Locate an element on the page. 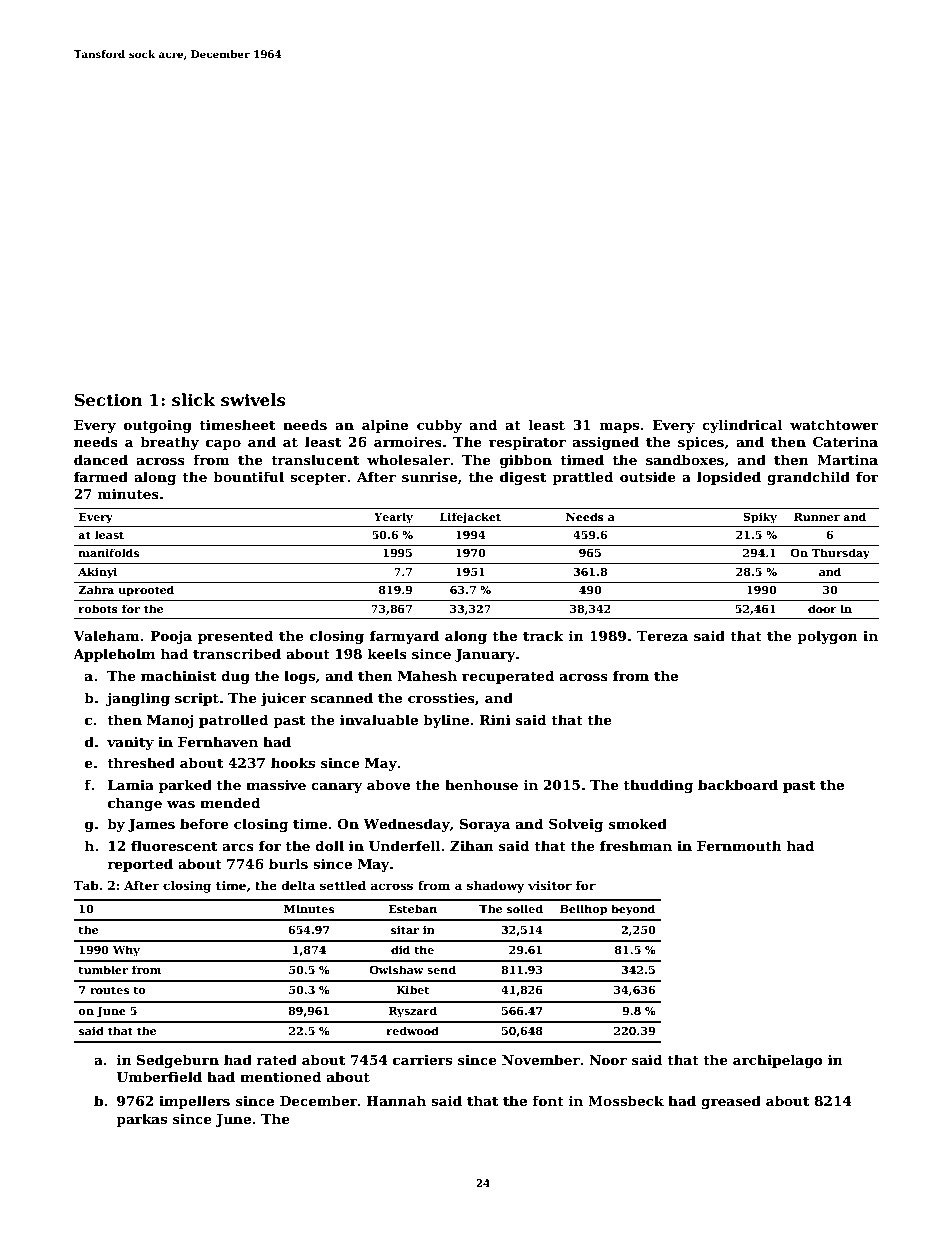 Image resolution: width=952 pixels, height=1233 pixels. Noor is located at coordinates (608, 1060).
